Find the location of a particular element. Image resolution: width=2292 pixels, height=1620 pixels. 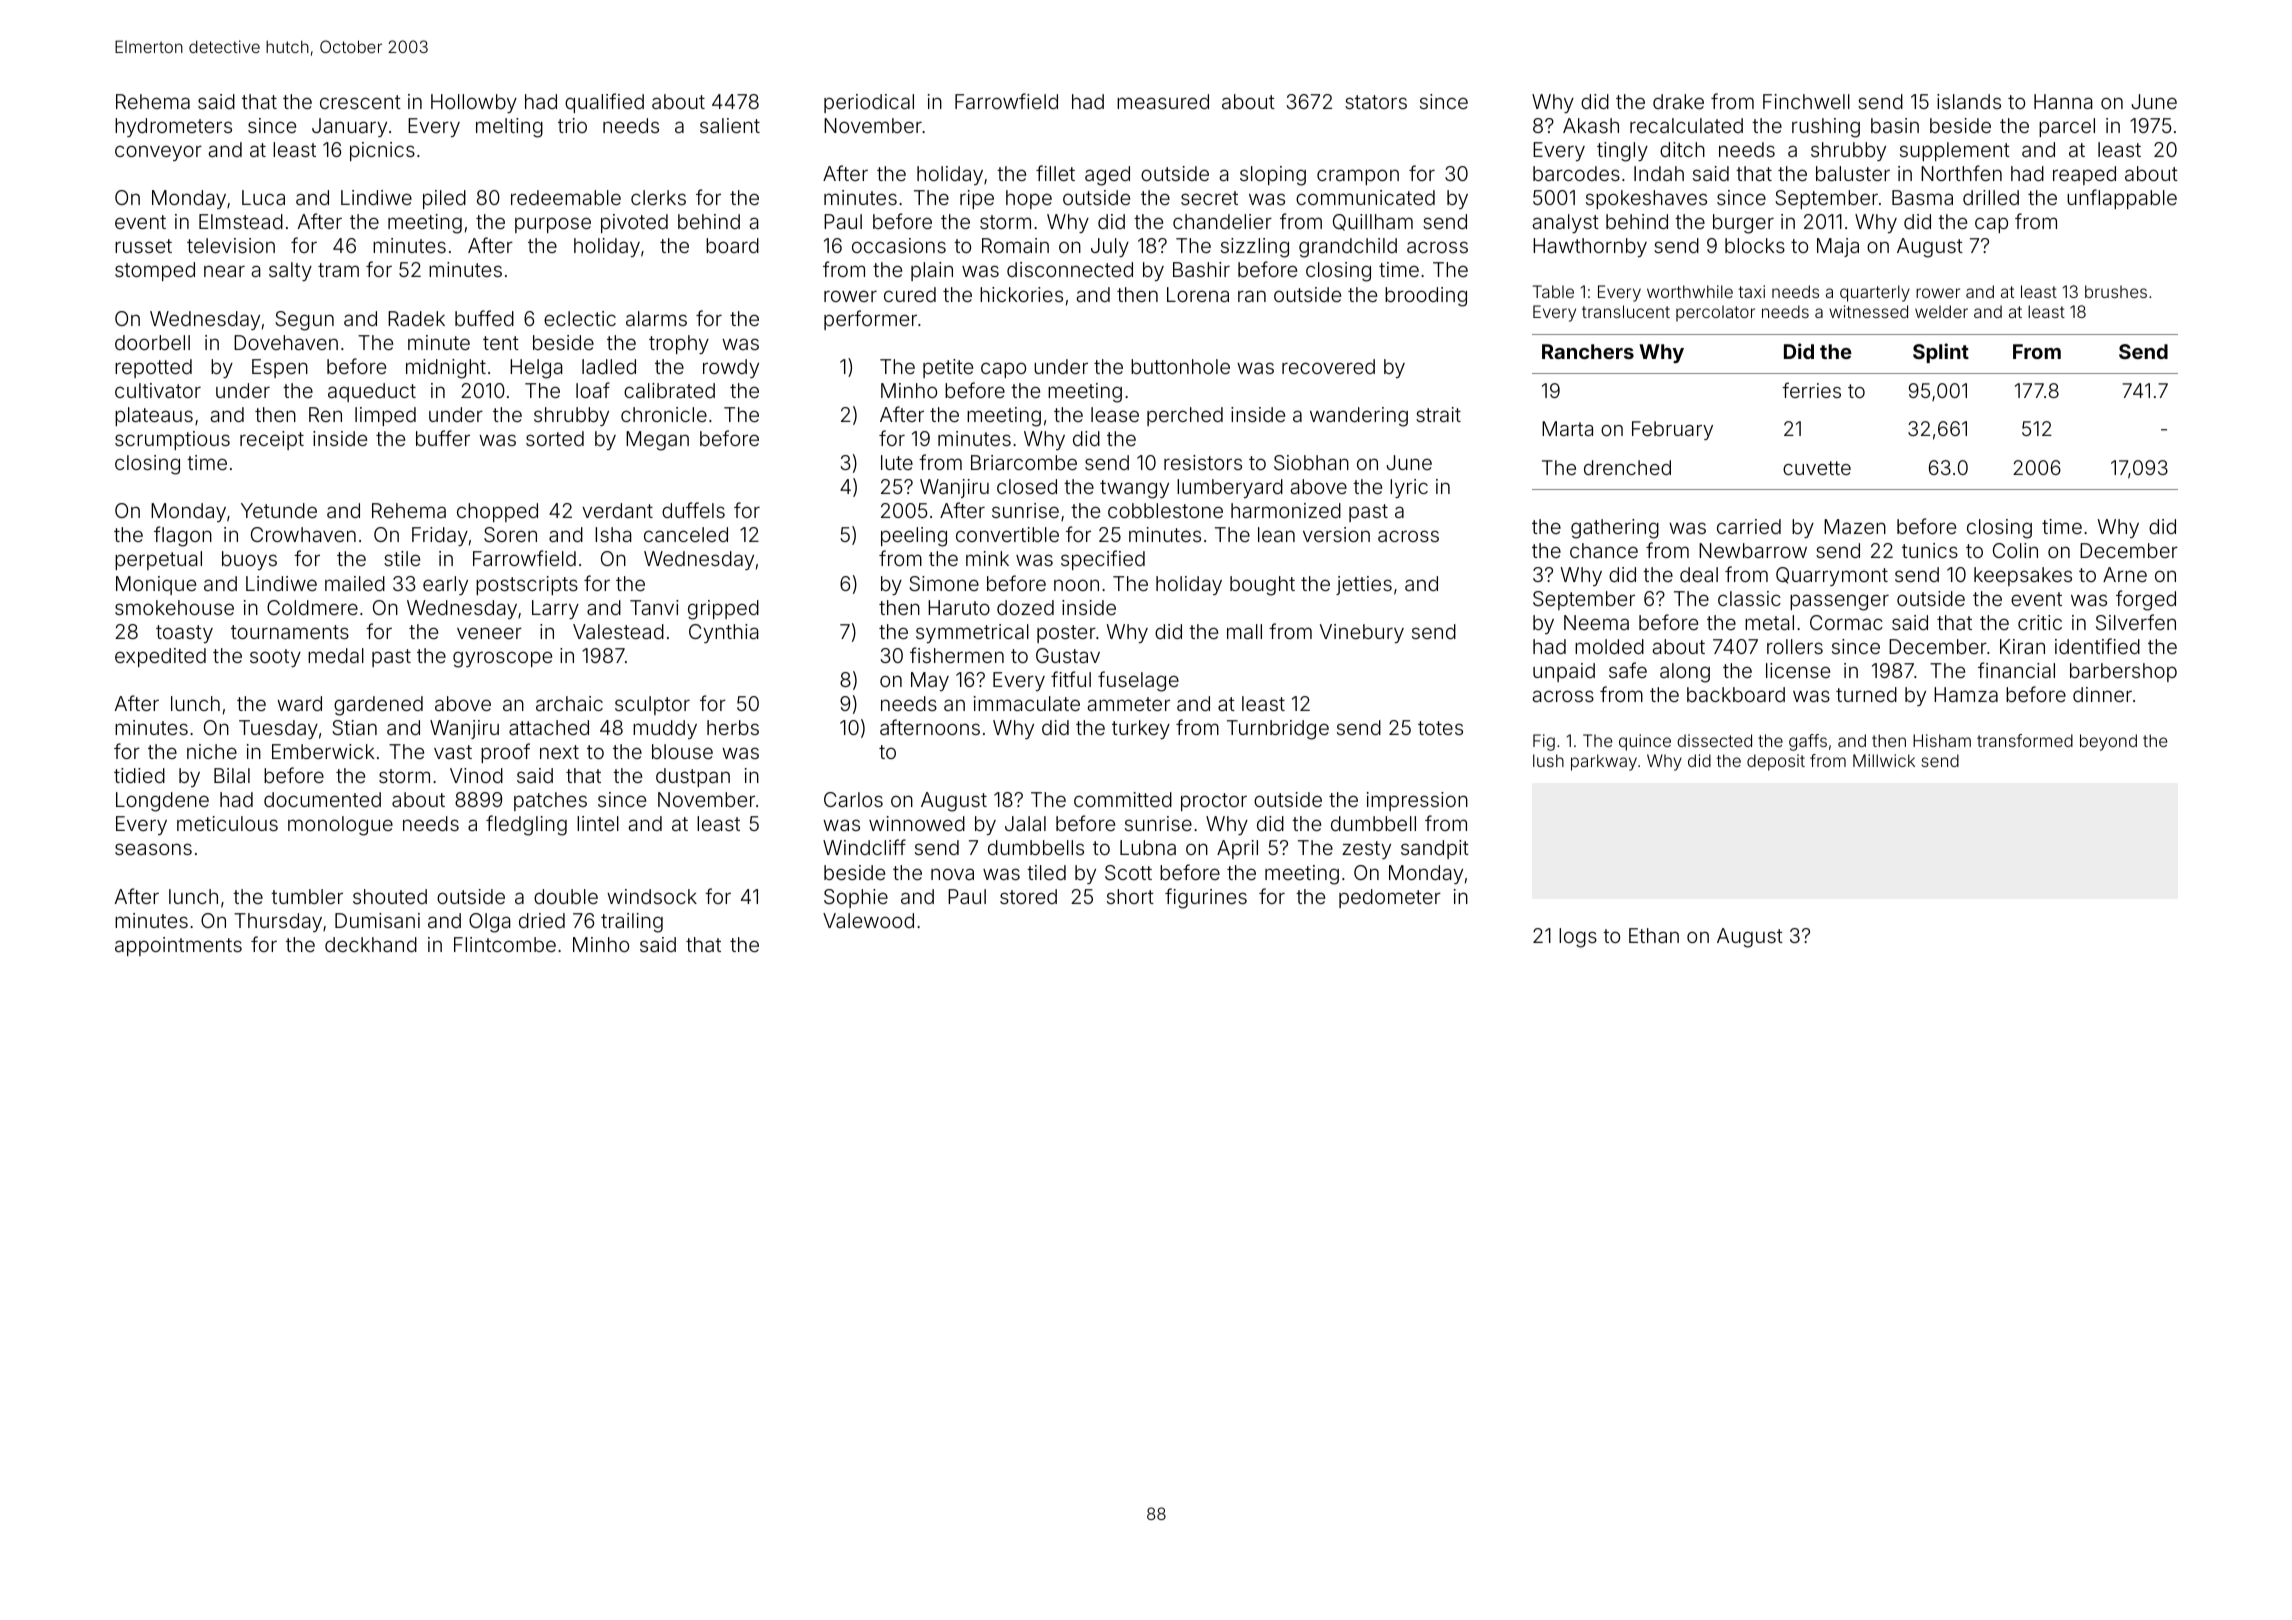

near is located at coordinates (224, 271).
